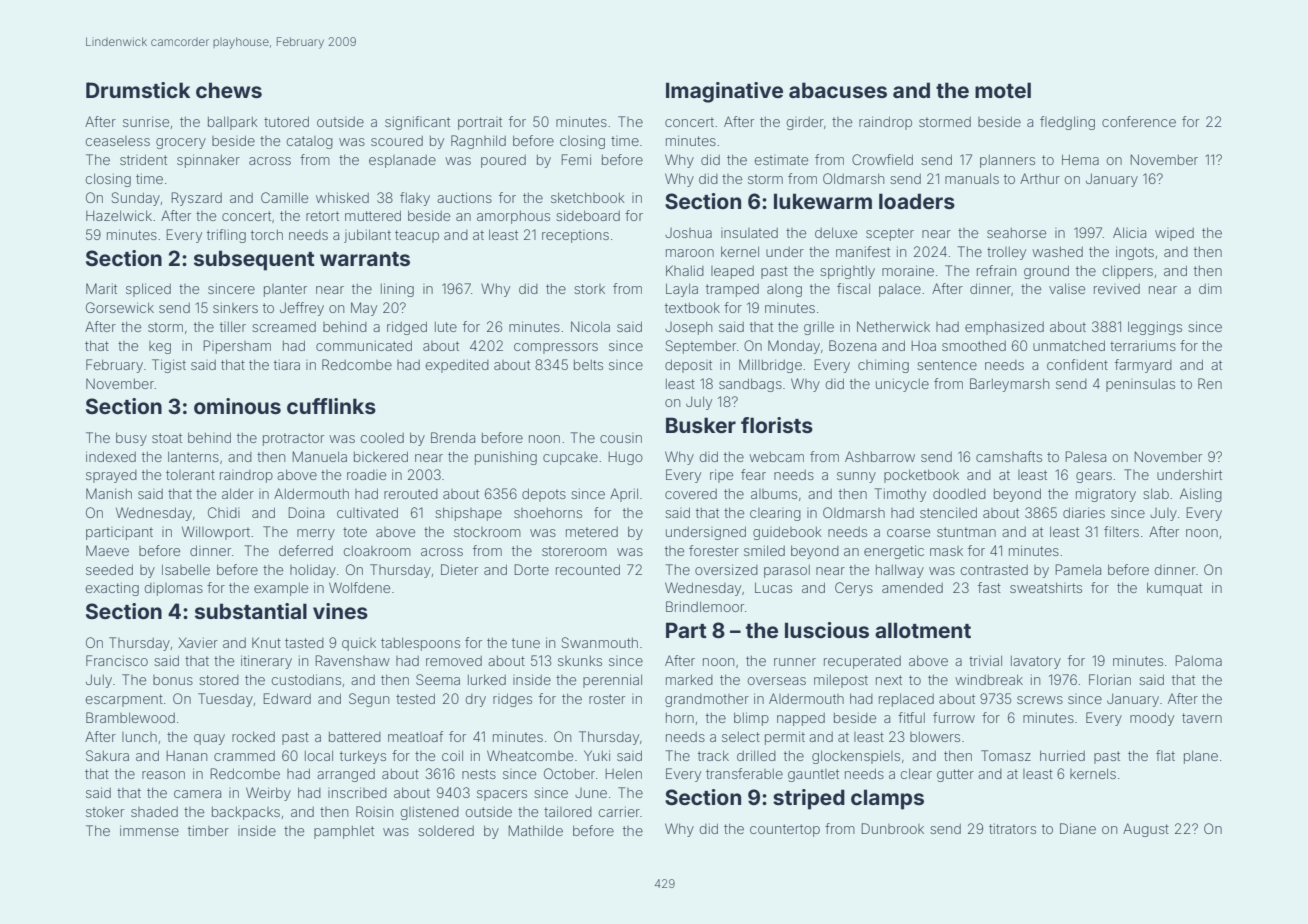  I want to click on countertop, so click(785, 830).
